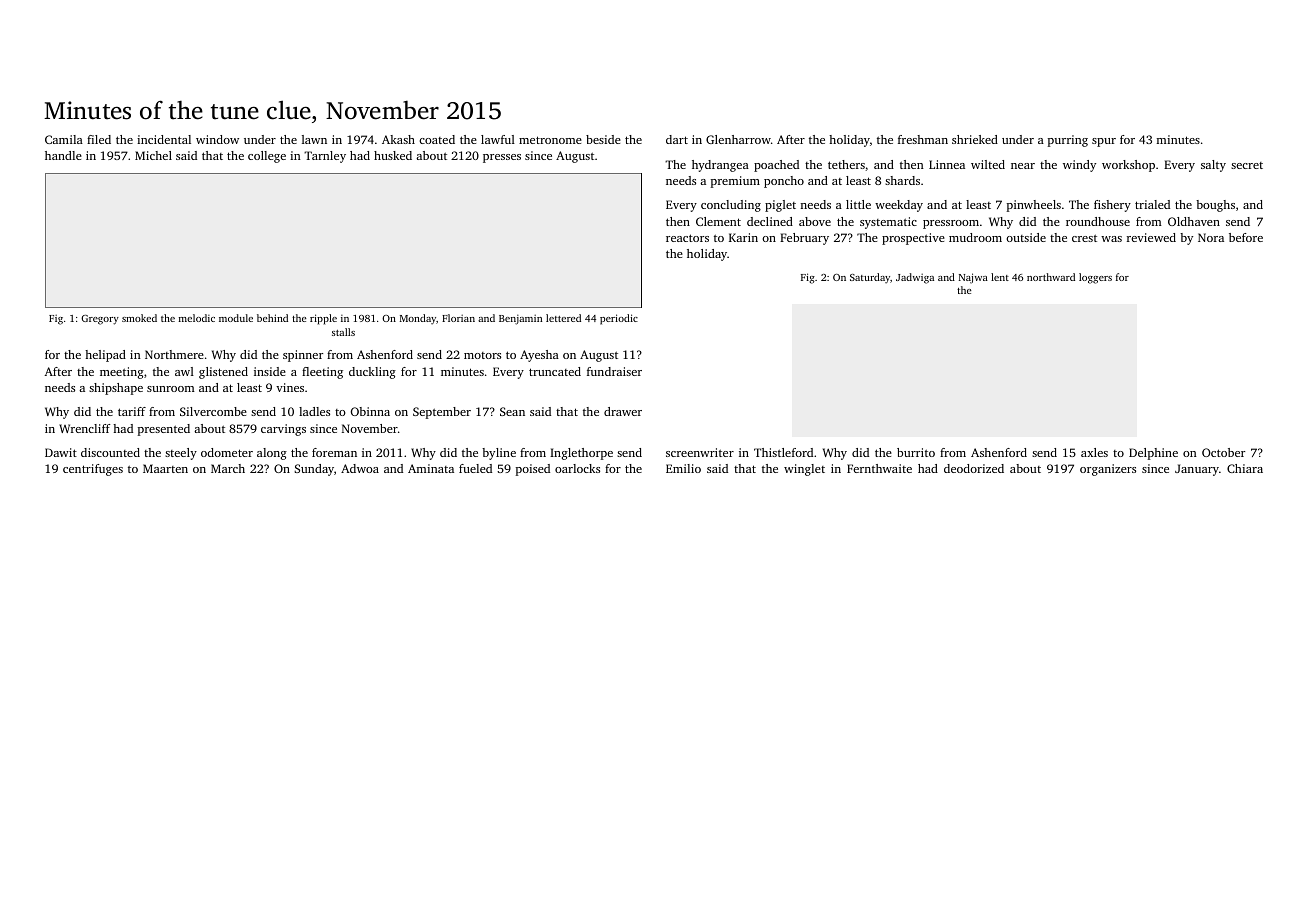  Describe the element at coordinates (973, 278) in the image. I see `Najwa` at that location.
